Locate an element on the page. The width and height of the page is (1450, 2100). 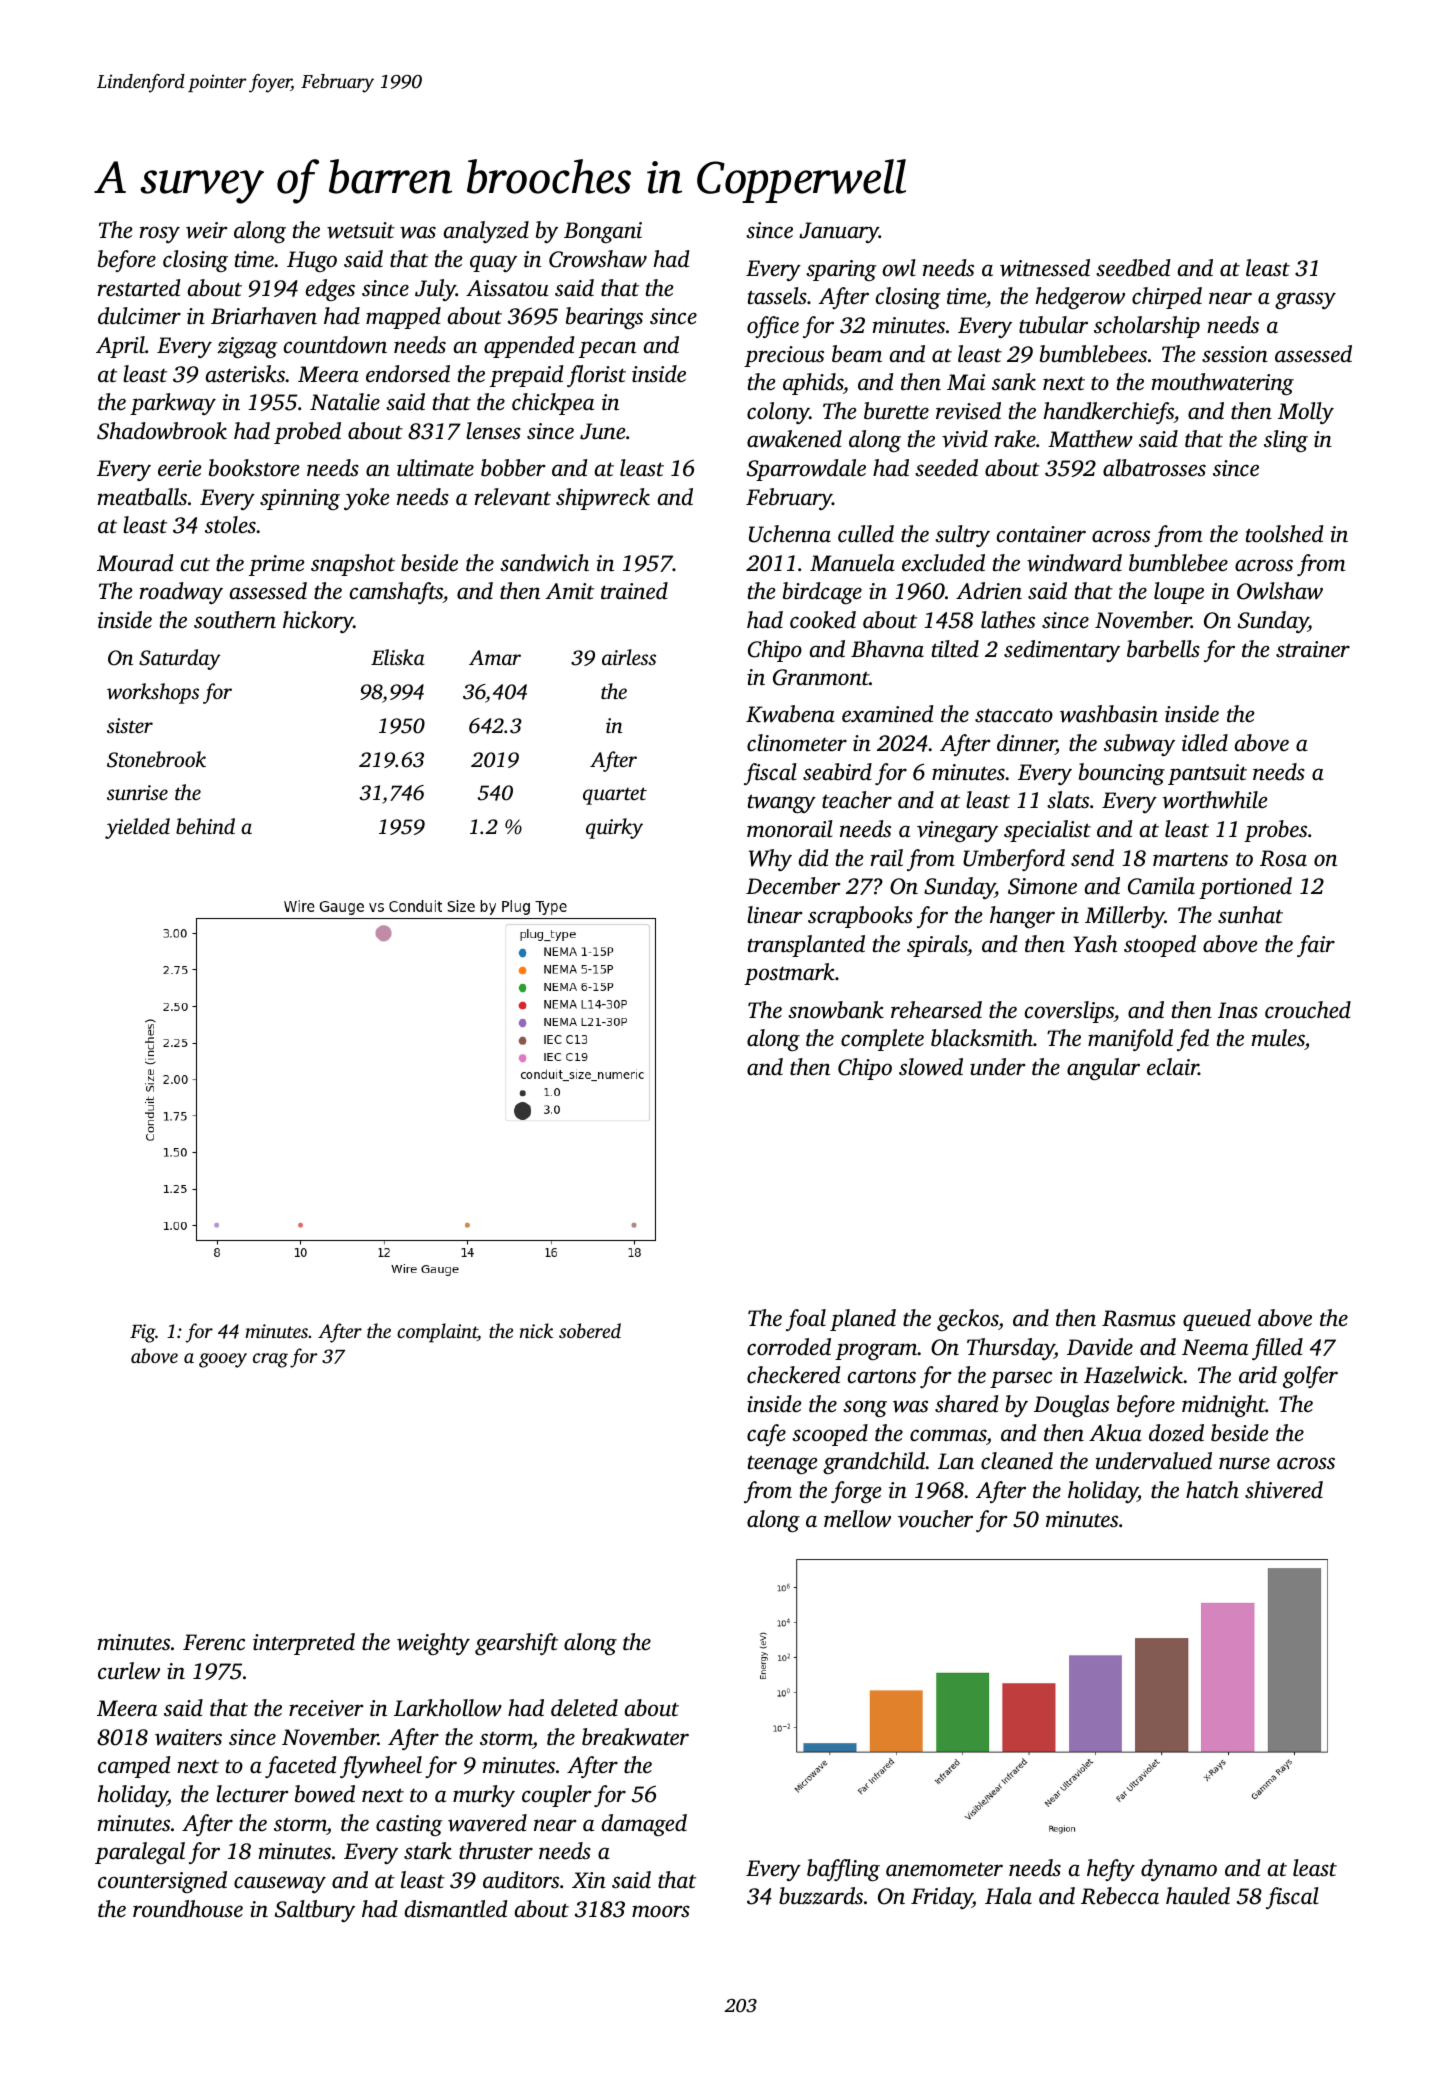
sank is located at coordinates (1014, 382).
